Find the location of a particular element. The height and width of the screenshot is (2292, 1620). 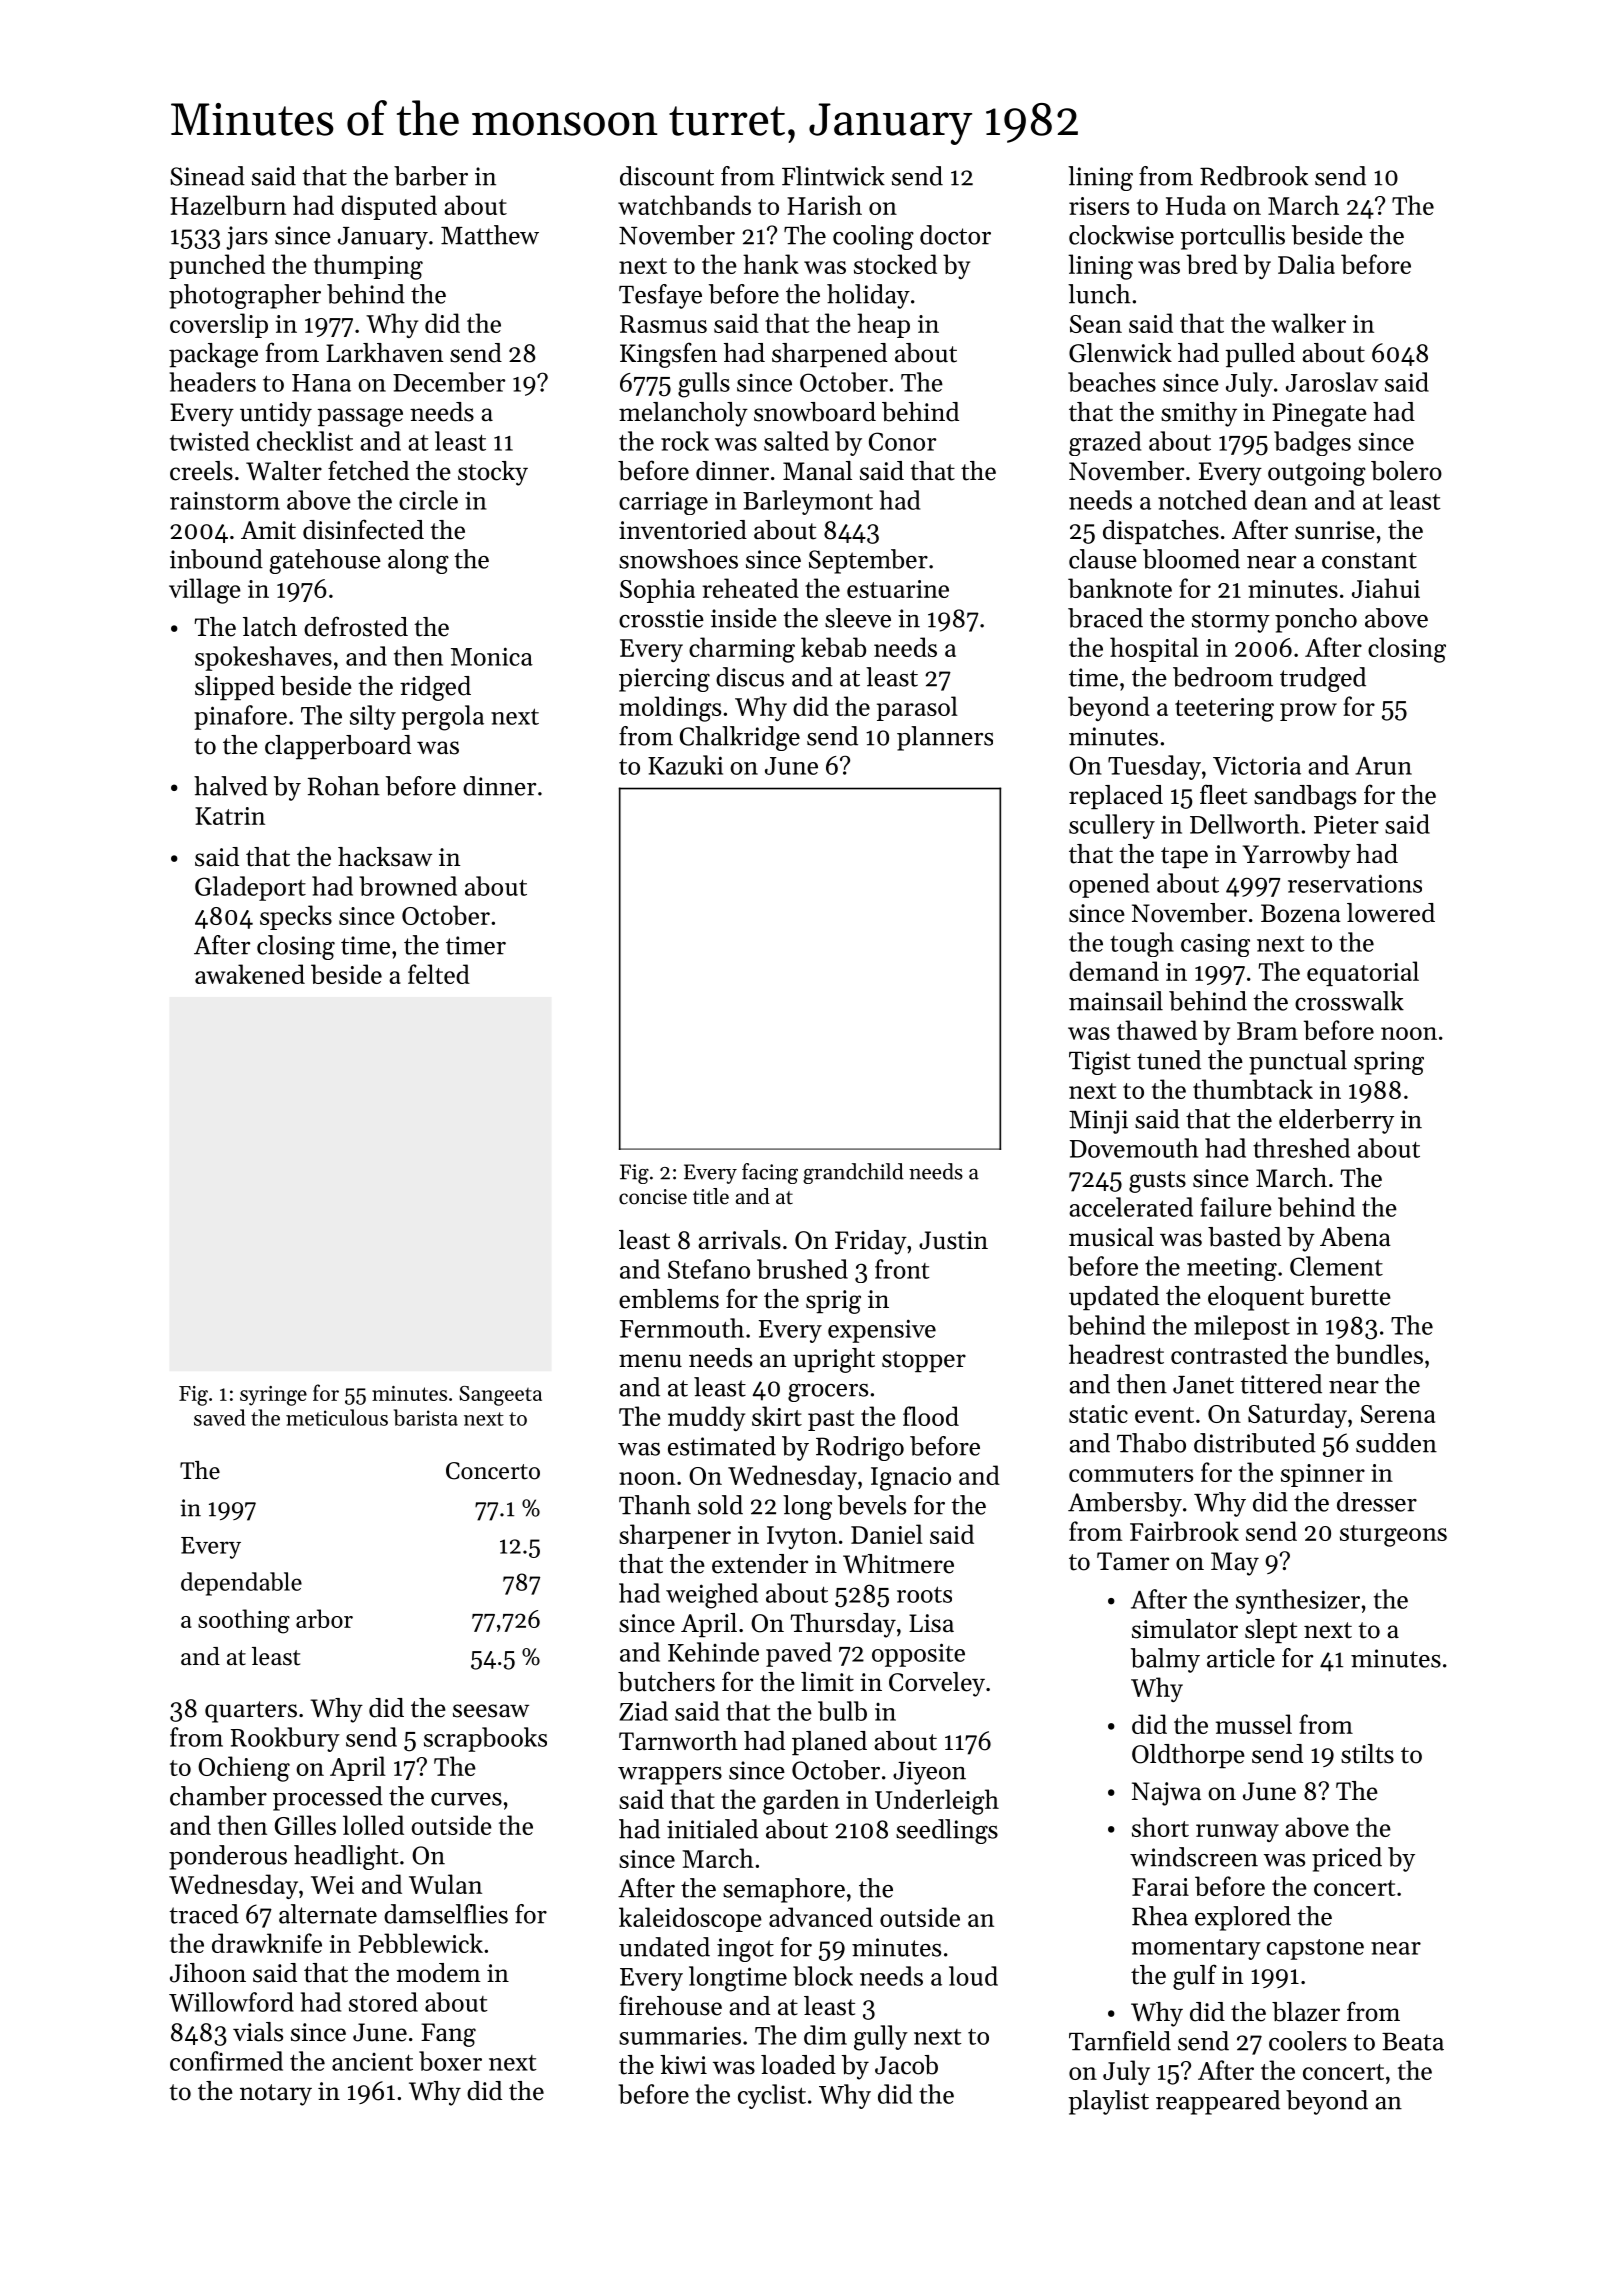

cyclist is located at coordinates (772, 2096).
